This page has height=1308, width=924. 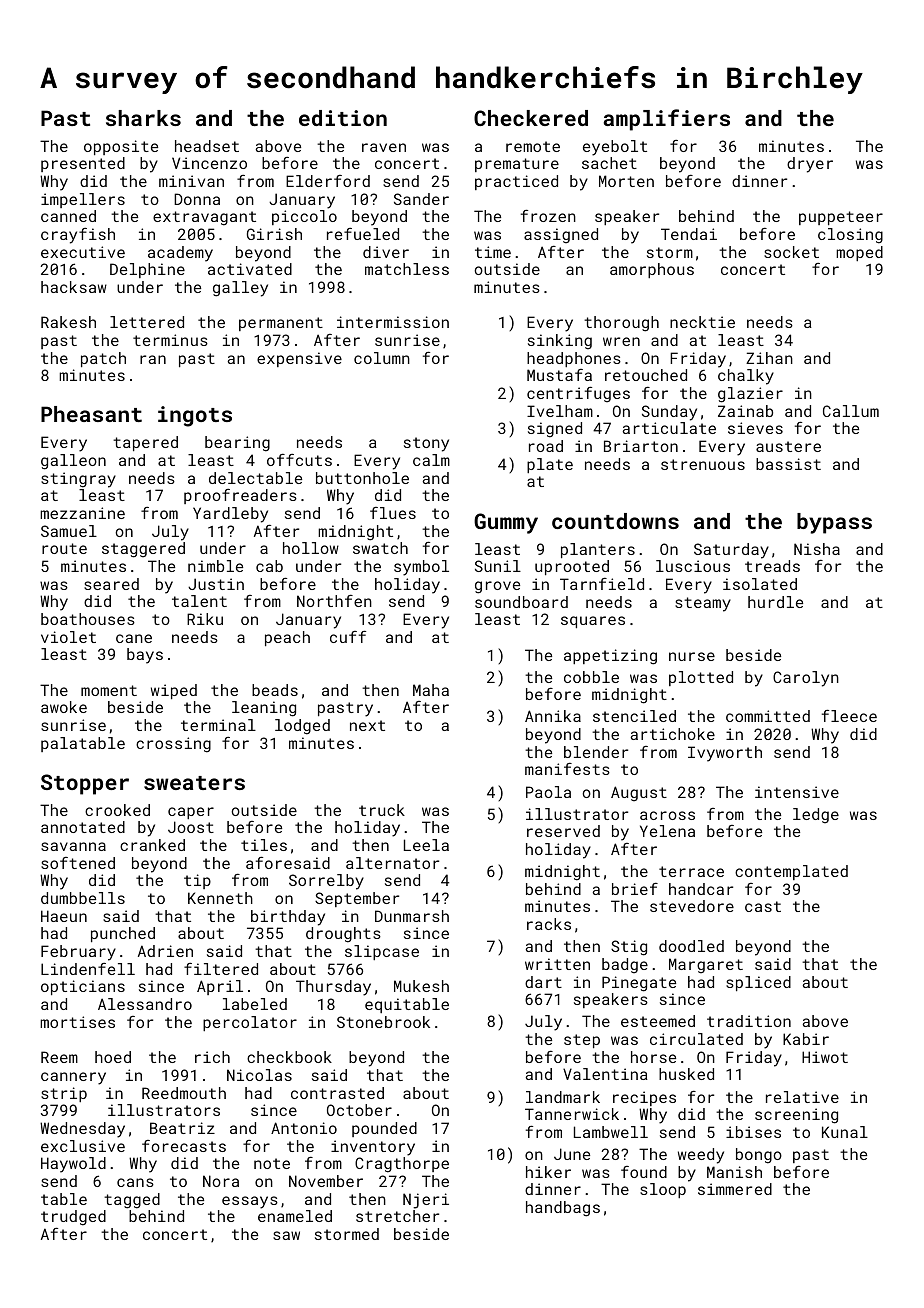 What do you see at coordinates (849, 715) in the page?
I see `fleece` at bounding box center [849, 715].
